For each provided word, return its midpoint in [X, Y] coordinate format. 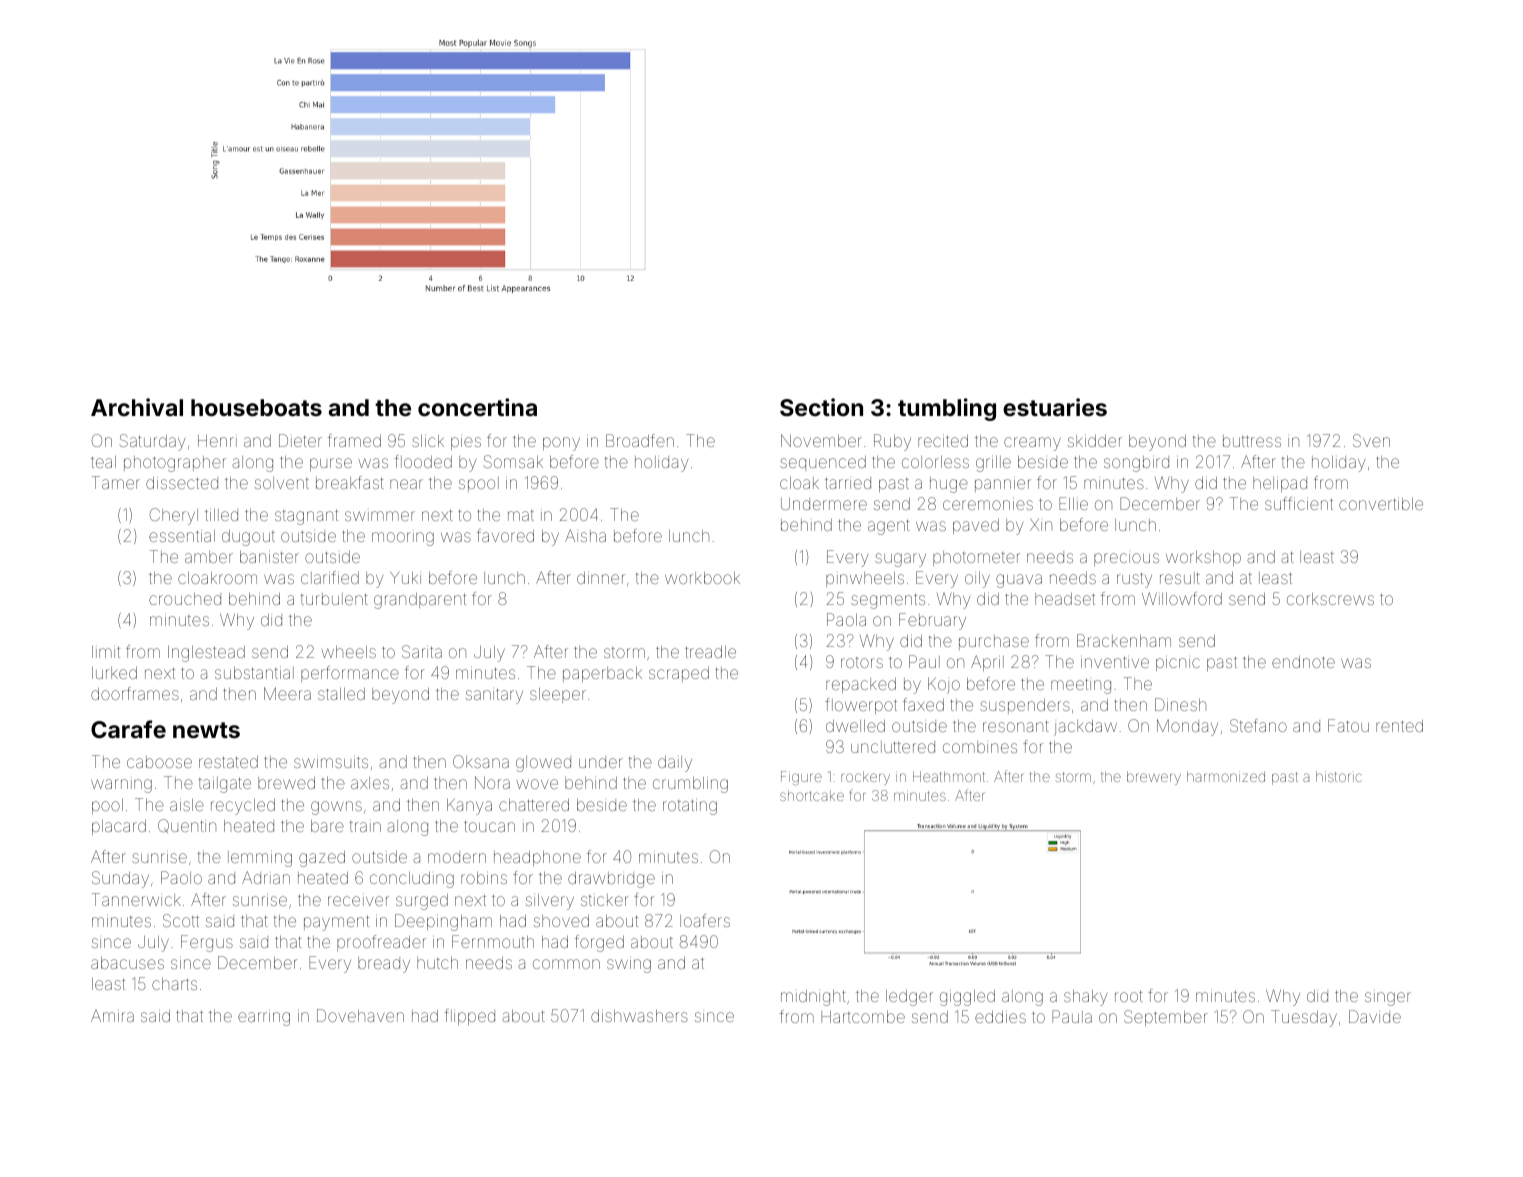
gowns [336, 808]
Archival [137, 407]
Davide [1375, 1016]
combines [980, 747]
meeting [1081, 686]
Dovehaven [360, 1015]
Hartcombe [863, 1017]
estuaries [1055, 407]
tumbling [947, 409]
